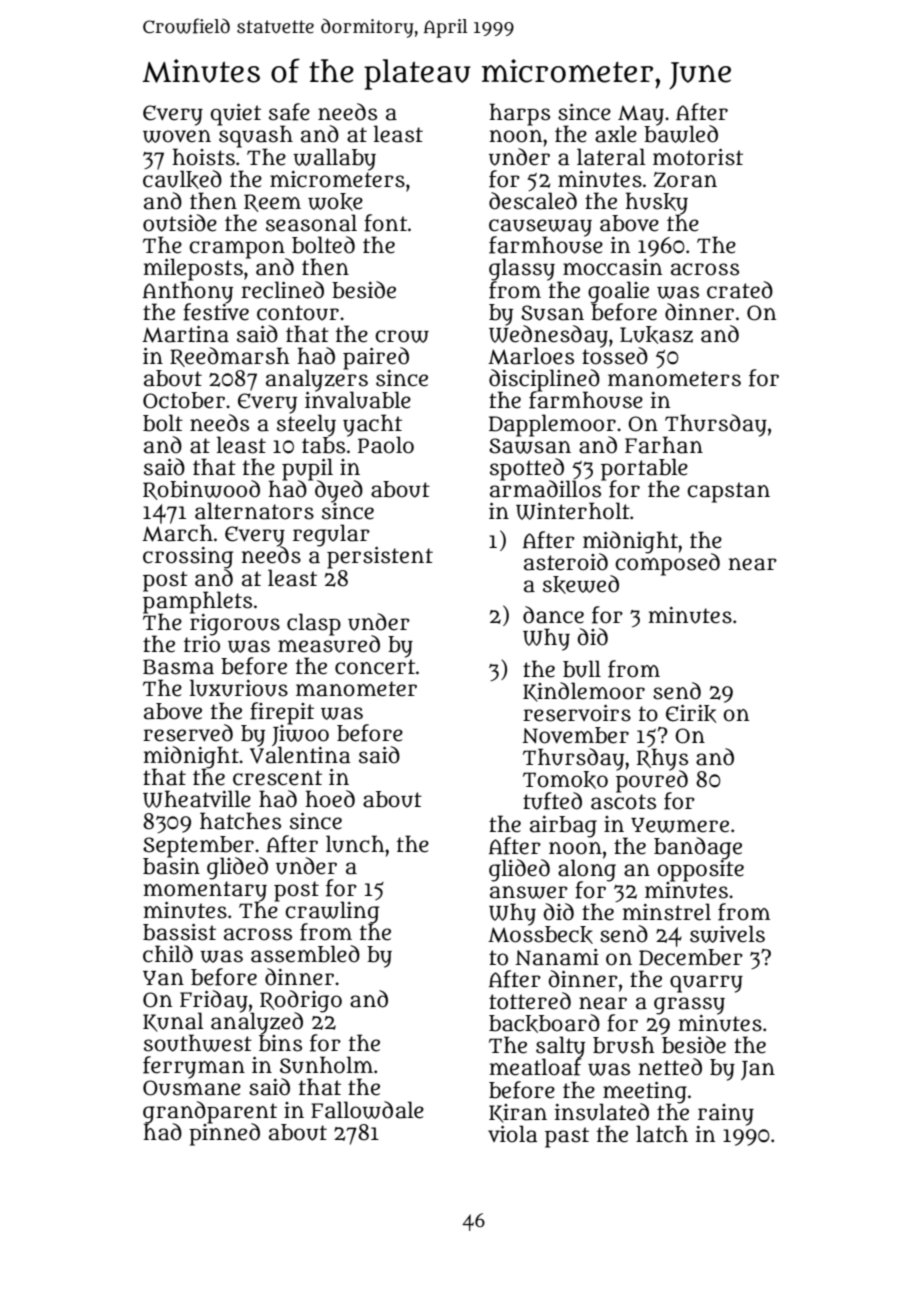 The width and height of the page is (924, 1311). I want to click on reclined, so click(282, 290).
